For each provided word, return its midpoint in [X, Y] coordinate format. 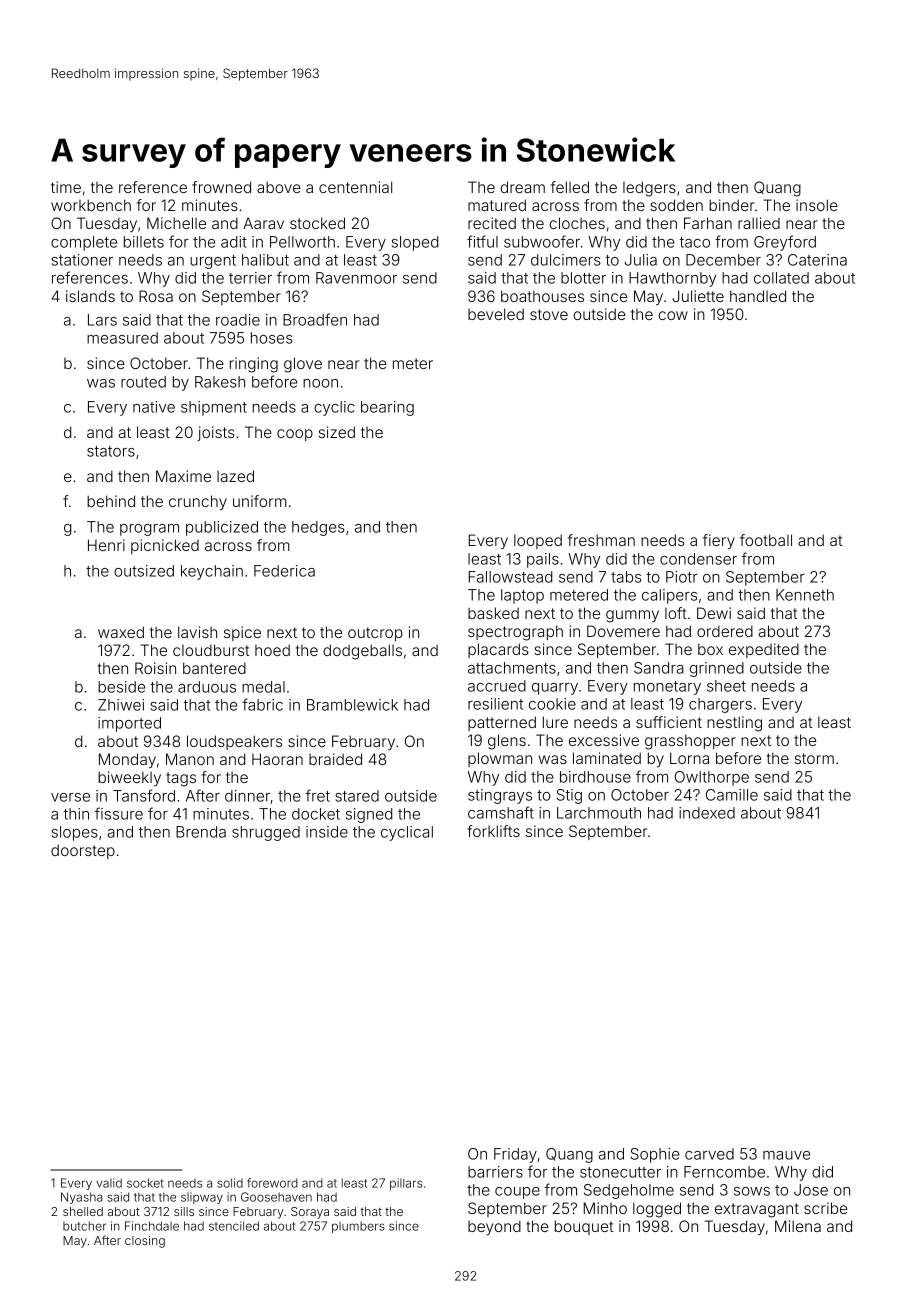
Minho [605, 1208]
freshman [601, 540]
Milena [798, 1226]
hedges [318, 528]
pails [543, 560]
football [766, 540]
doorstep [83, 851]
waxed [121, 632]
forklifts [493, 831]
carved [709, 1154]
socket [145, 1183]
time [66, 187]
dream [522, 187]
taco [695, 242]
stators [111, 451]
